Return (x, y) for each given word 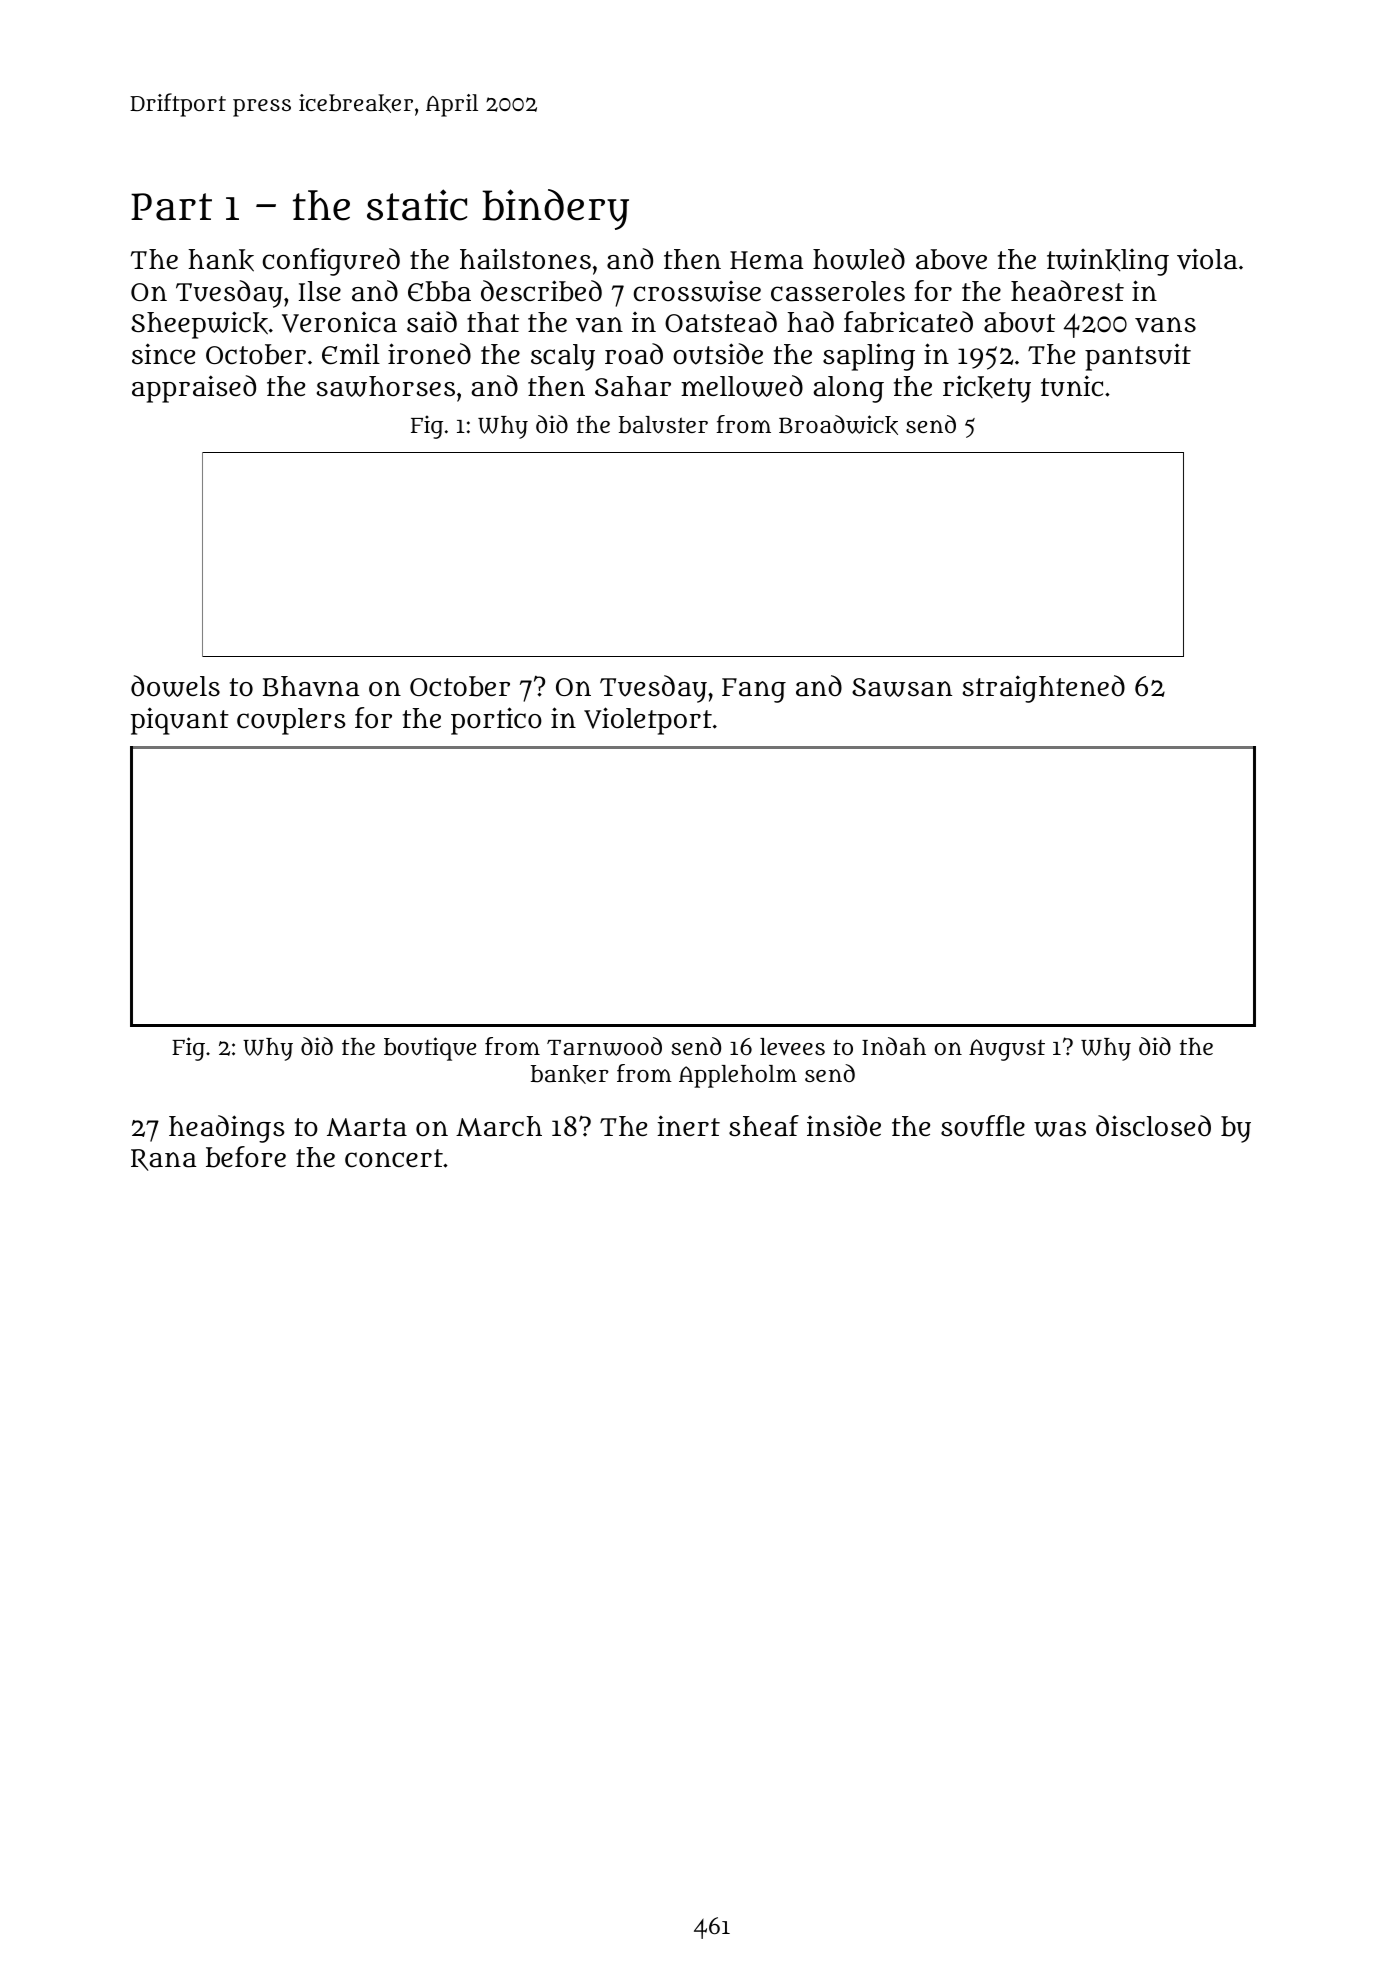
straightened (1043, 689)
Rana (163, 1160)
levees (792, 1047)
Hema (766, 260)
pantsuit (1138, 357)
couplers (291, 721)
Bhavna (311, 686)
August (1007, 1050)
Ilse (320, 291)
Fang (754, 690)
